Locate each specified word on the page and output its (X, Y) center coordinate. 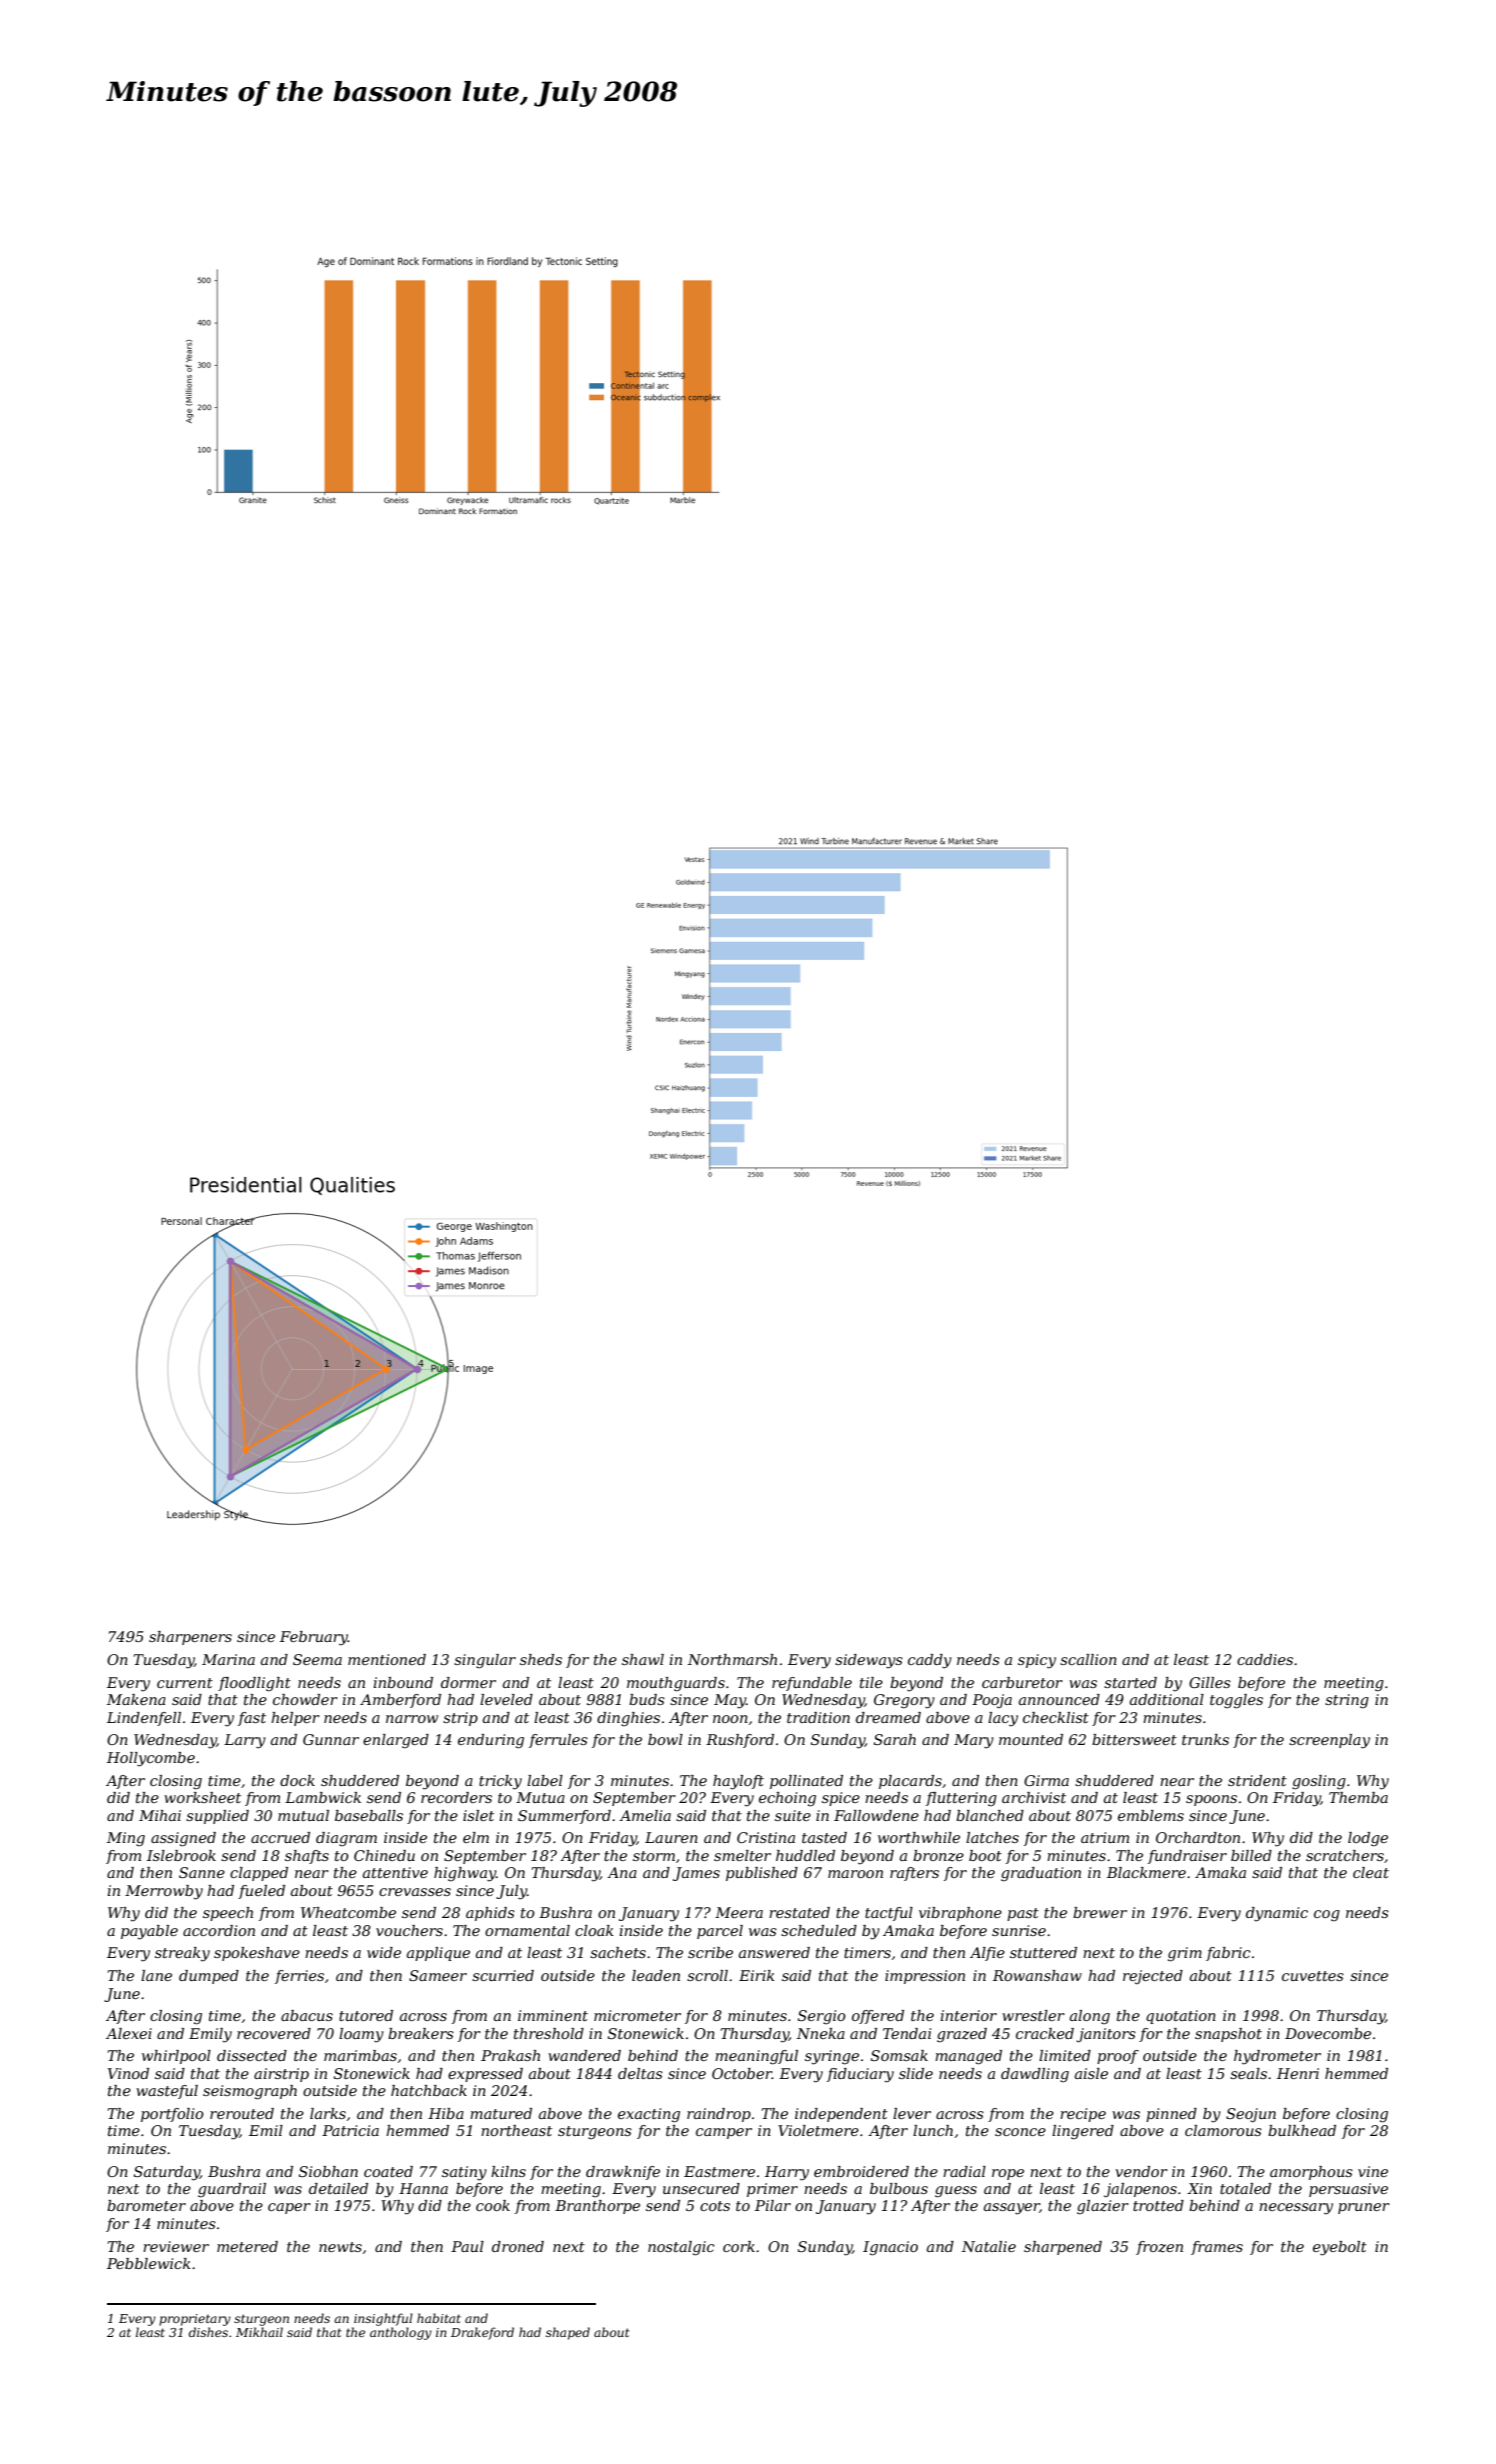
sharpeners (190, 1638)
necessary (1296, 2209)
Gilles (1210, 1682)
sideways (869, 1661)
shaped (568, 2333)
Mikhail (259, 2332)
